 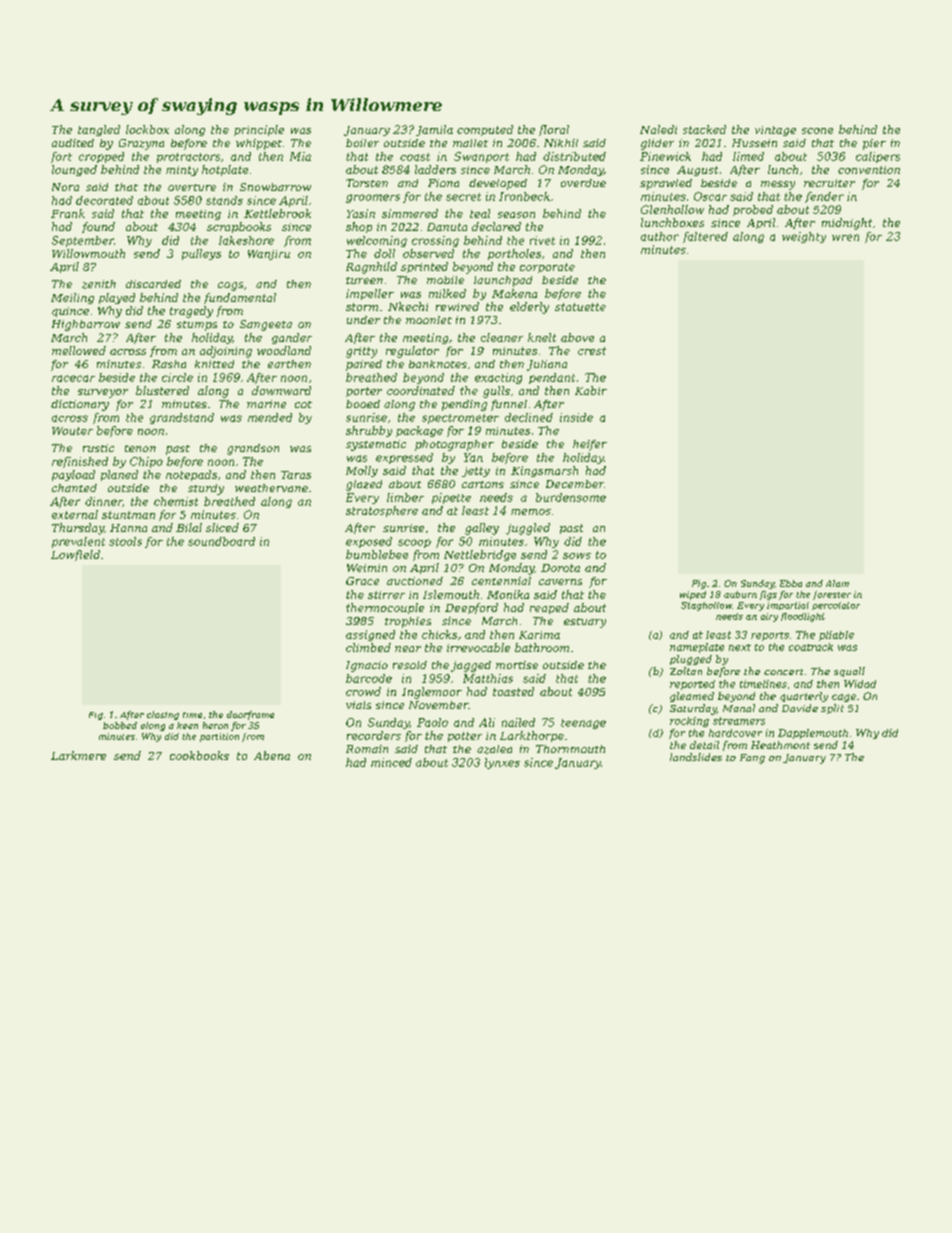 What do you see at coordinates (542, 240) in the image?
I see `rivet` at bounding box center [542, 240].
